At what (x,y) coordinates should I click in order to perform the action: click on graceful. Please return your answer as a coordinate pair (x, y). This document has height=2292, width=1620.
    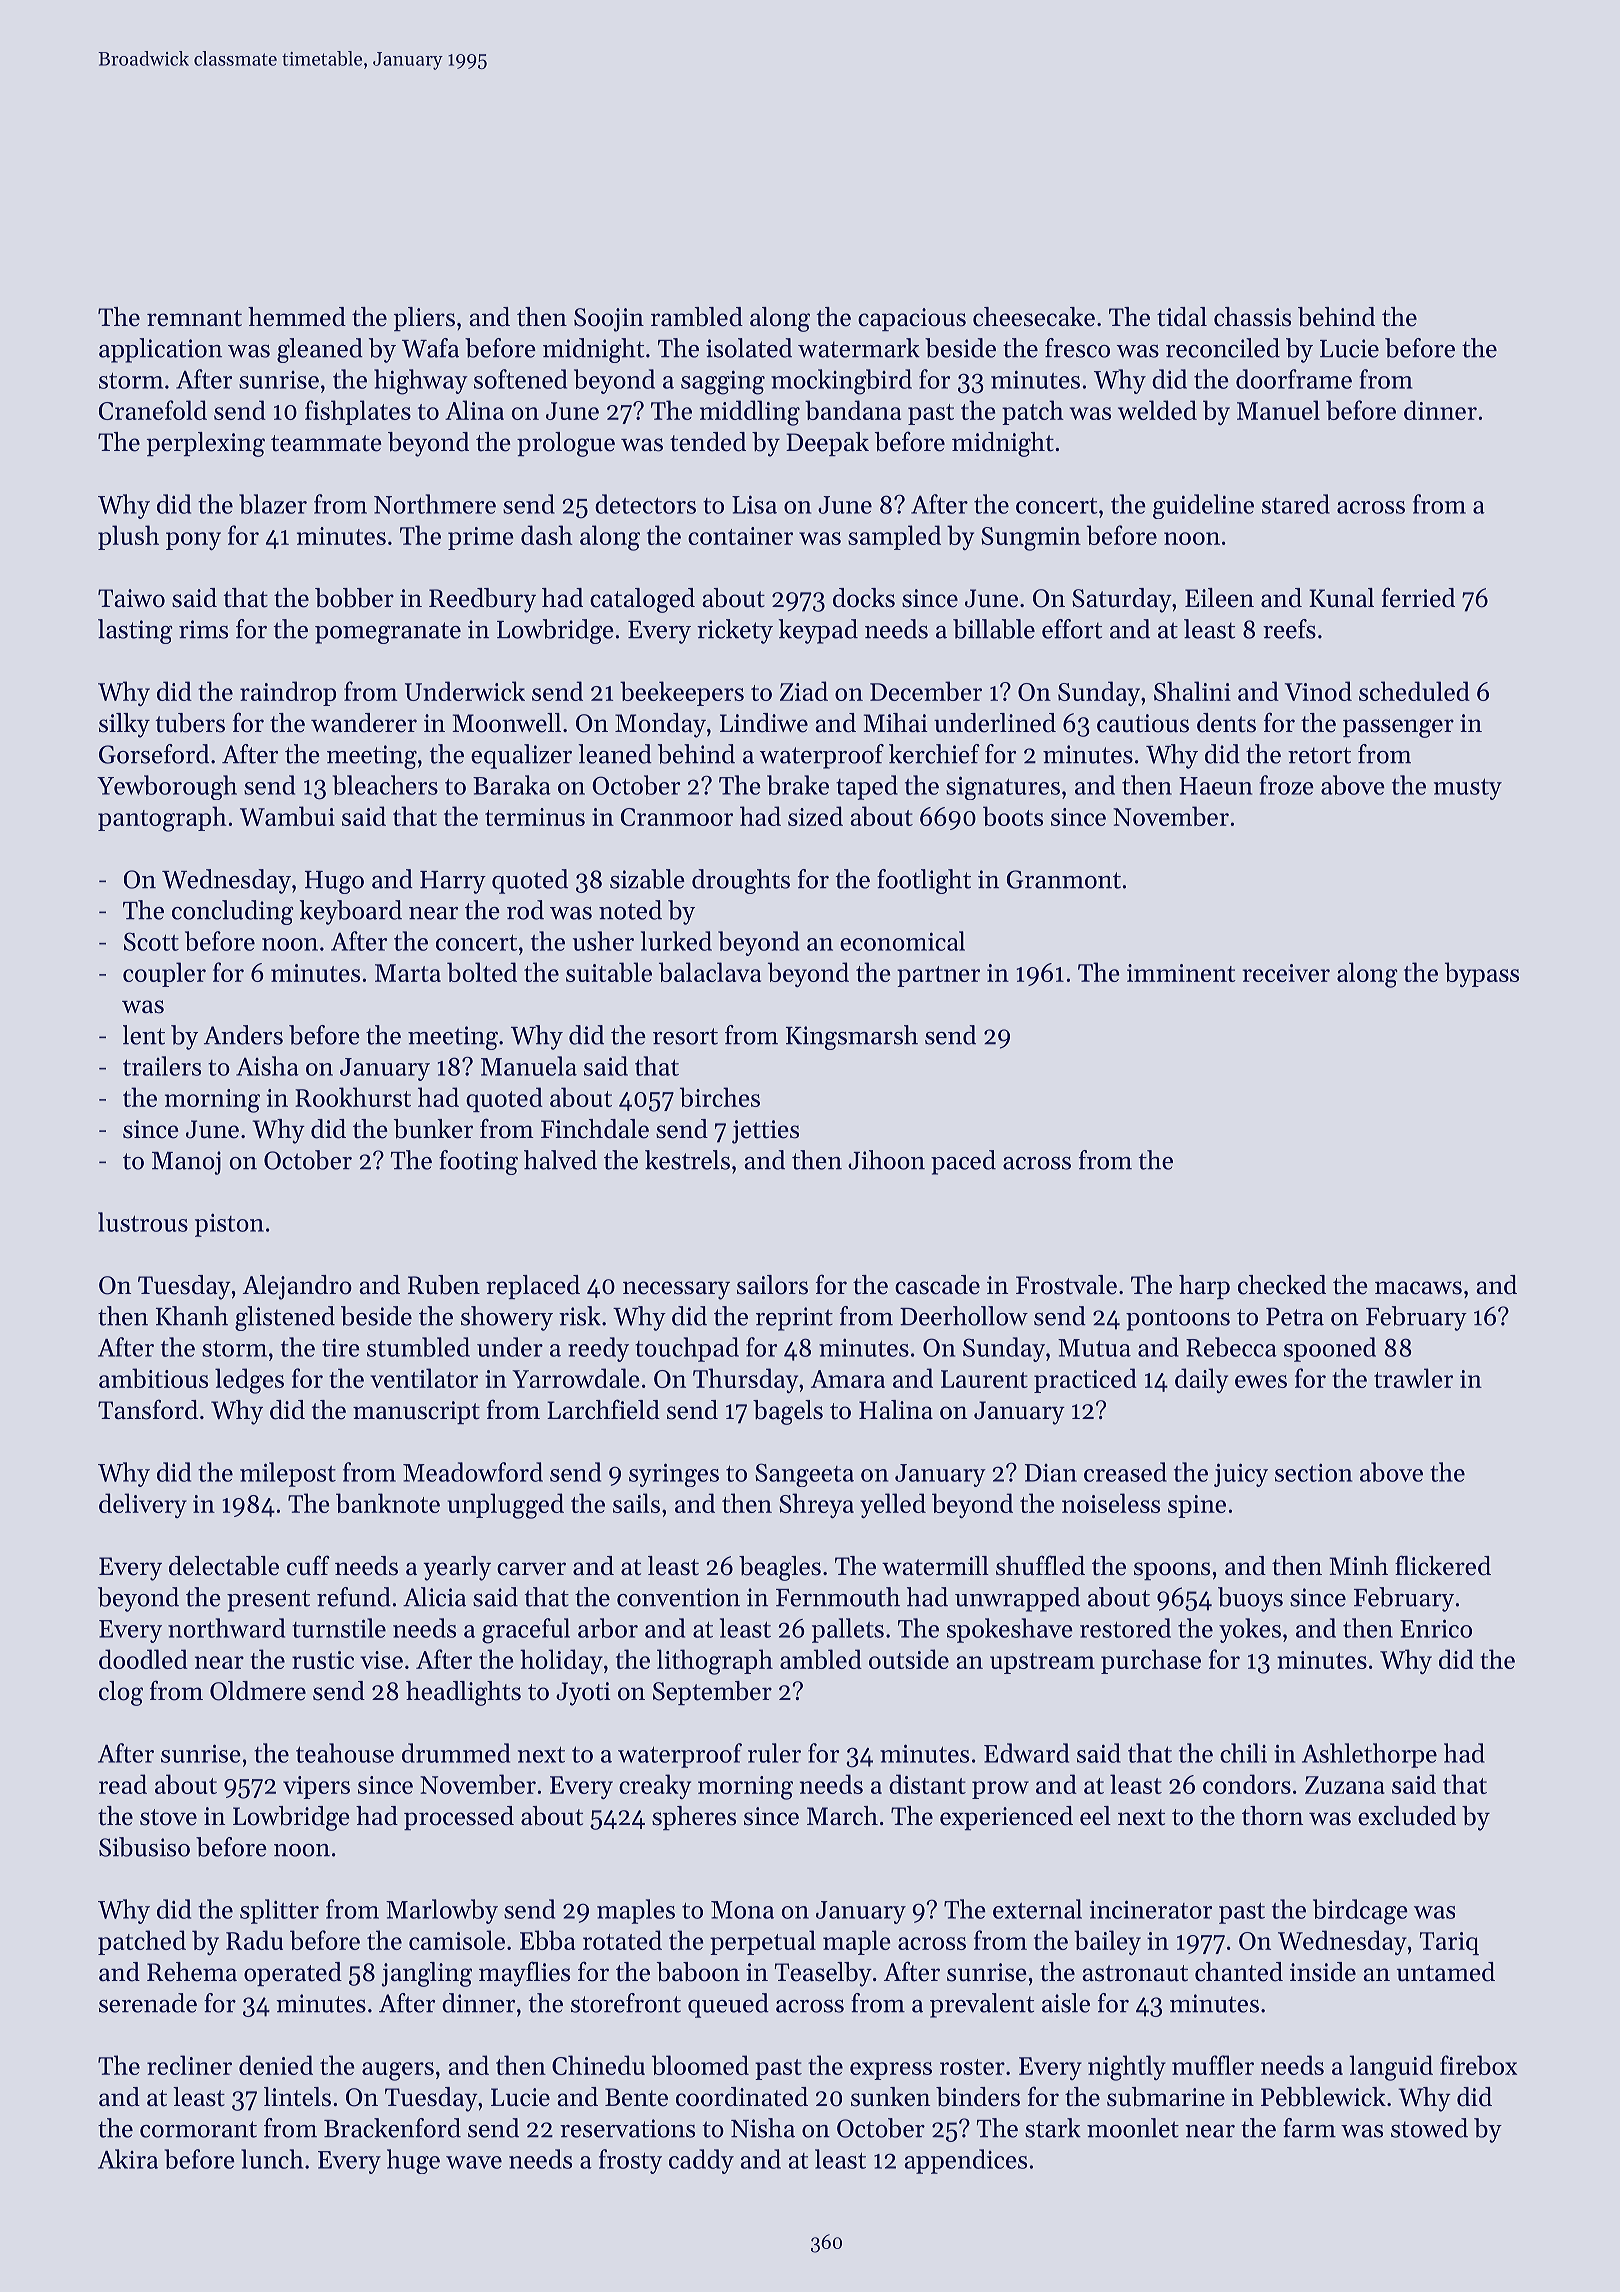
    Looking at the image, I should click on (526, 1631).
